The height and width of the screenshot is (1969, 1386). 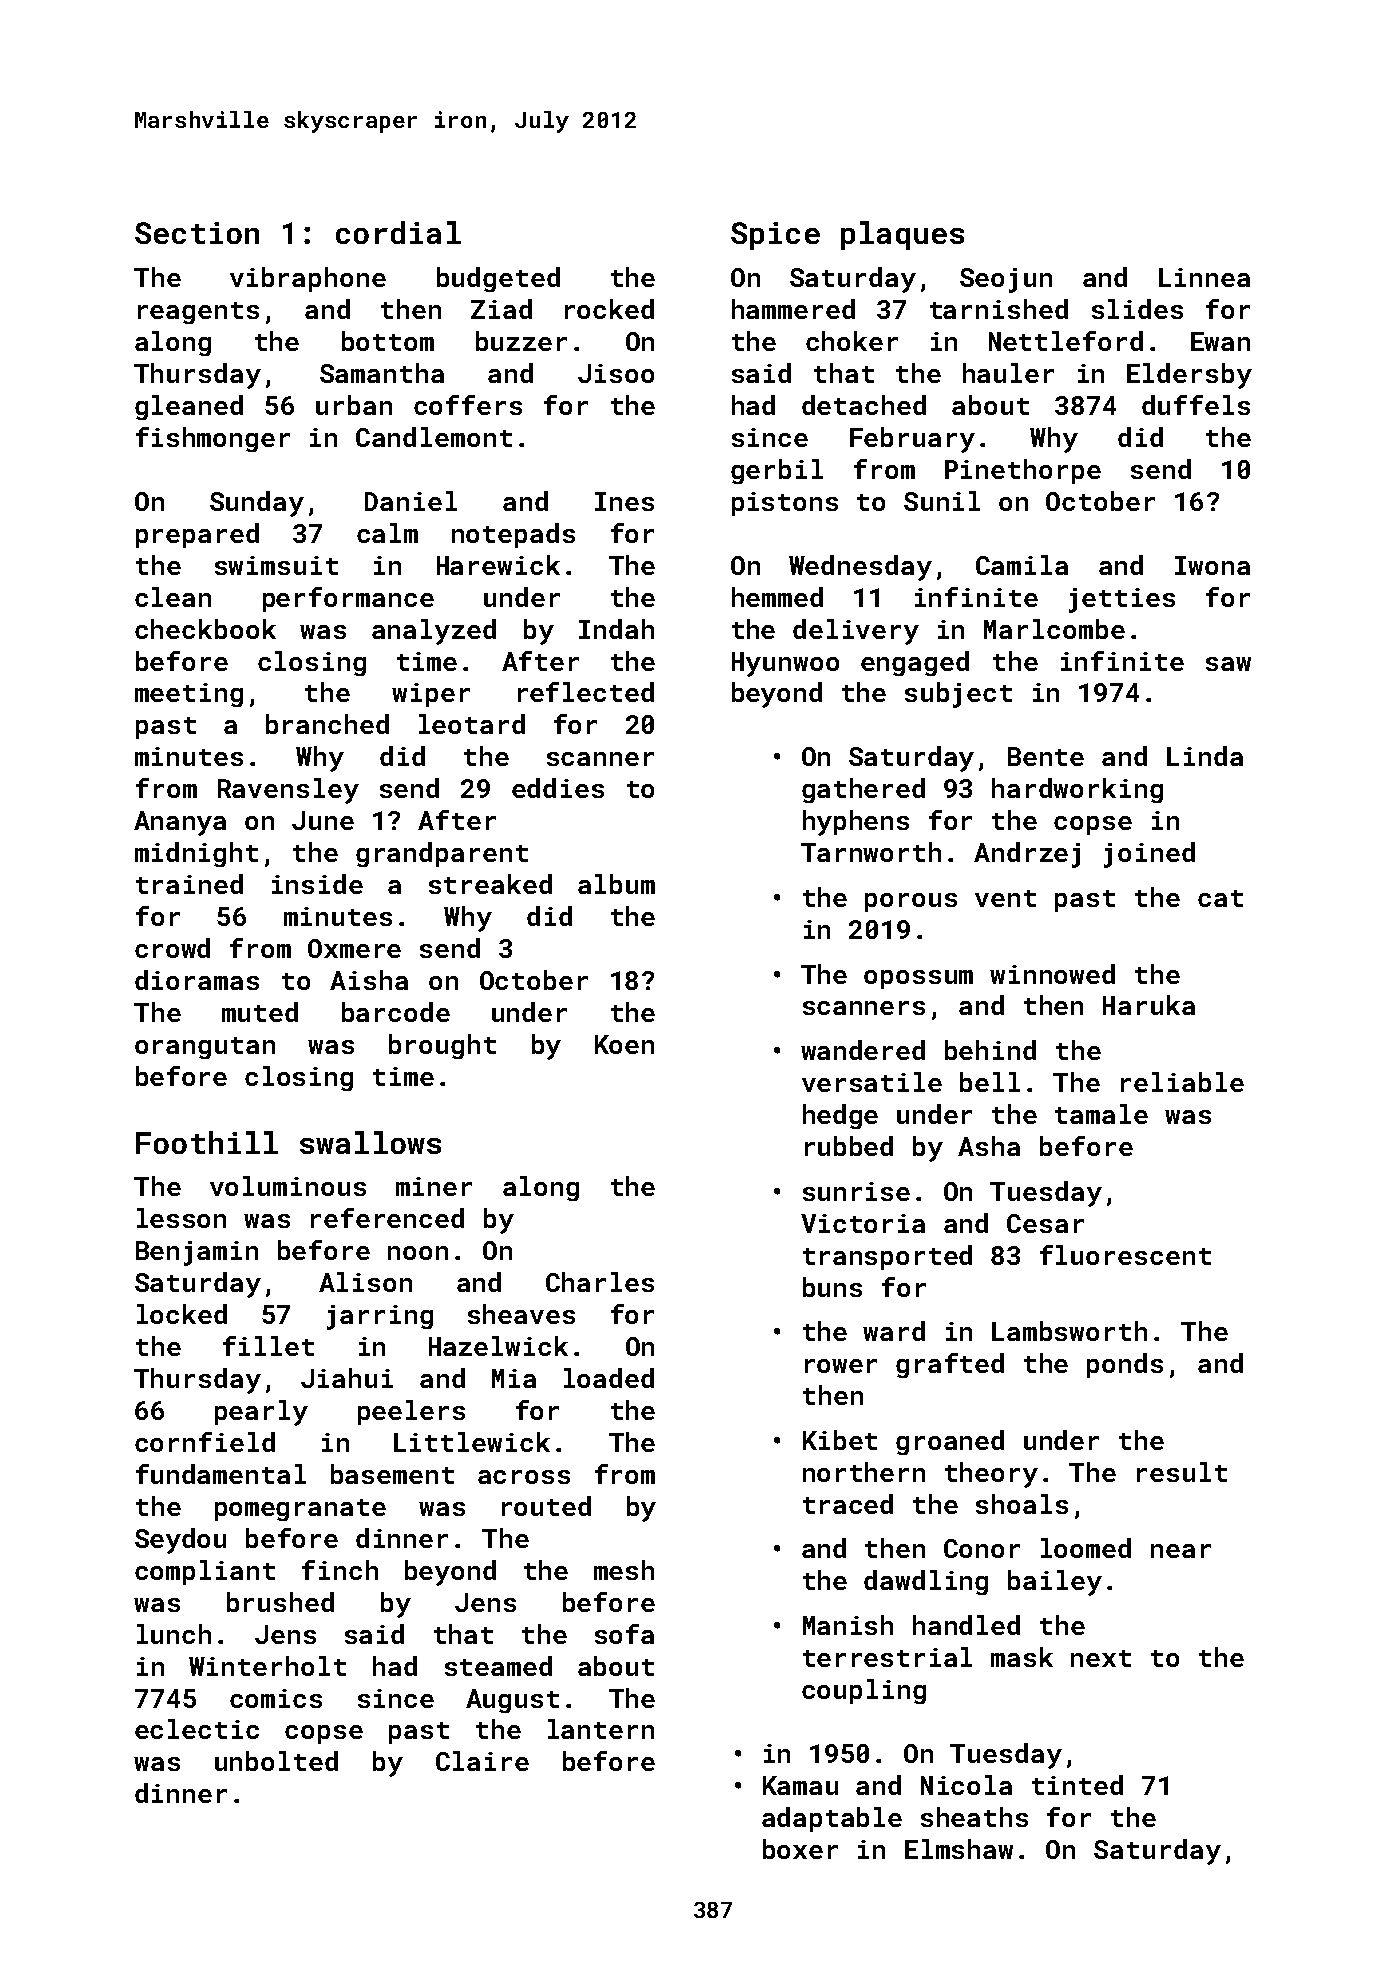 What do you see at coordinates (197, 1729) in the screenshot?
I see `eclectic` at bounding box center [197, 1729].
